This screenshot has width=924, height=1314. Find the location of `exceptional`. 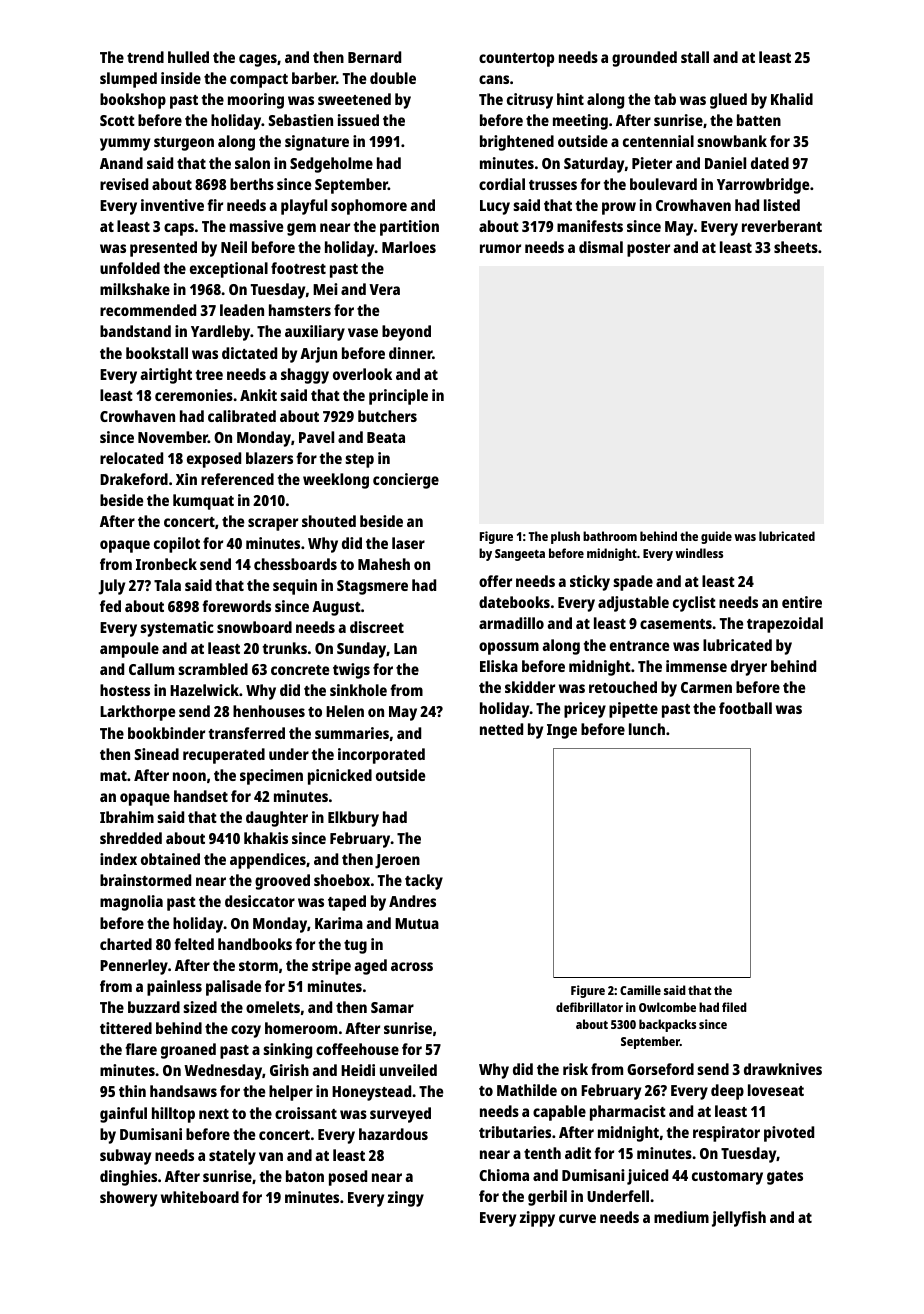

exceptional is located at coordinates (229, 270).
